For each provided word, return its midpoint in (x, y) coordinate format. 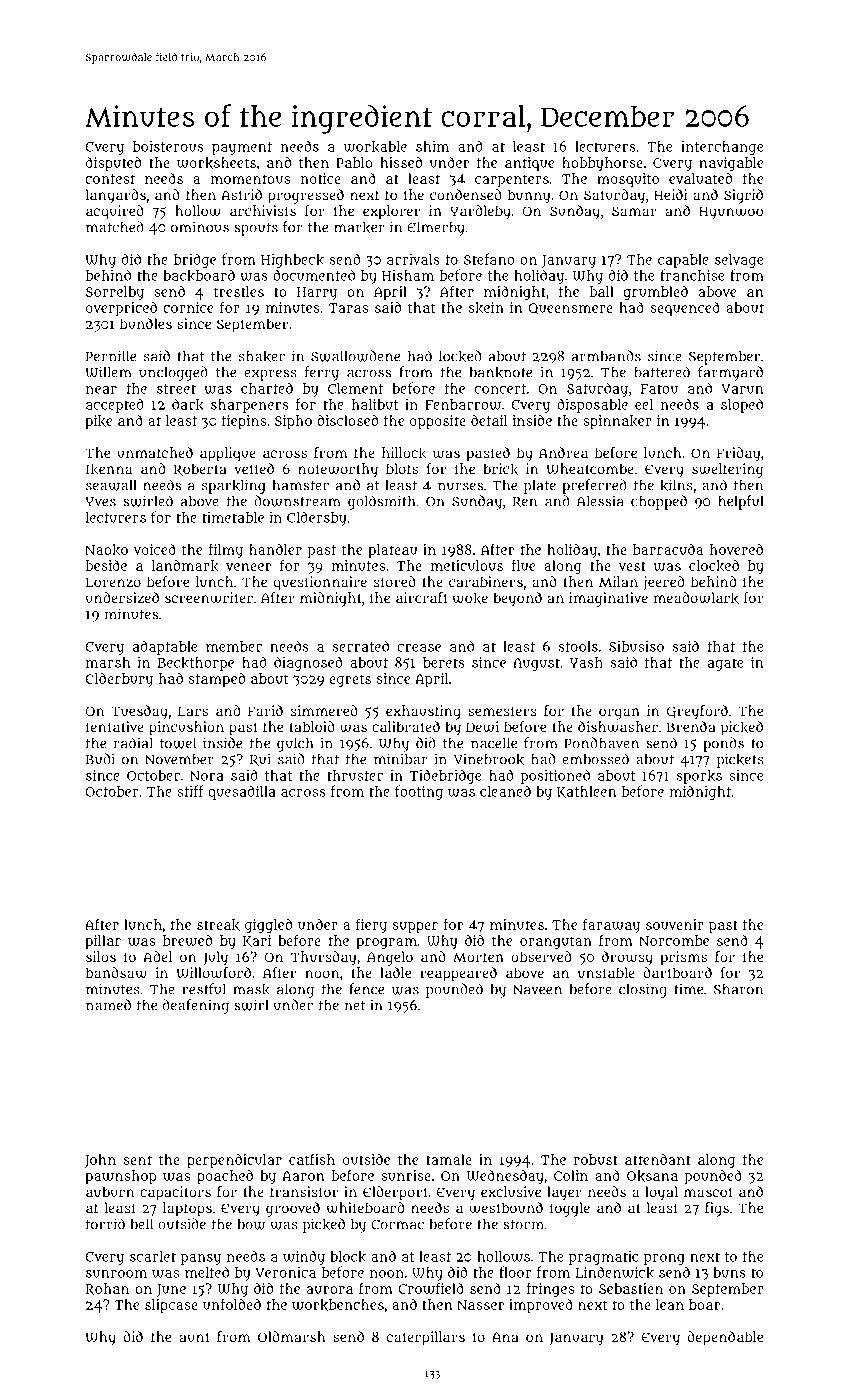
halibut (375, 404)
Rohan (107, 1289)
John (100, 1161)
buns (729, 1272)
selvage (739, 261)
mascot (708, 1192)
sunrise (406, 1175)
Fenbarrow (463, 404)
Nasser (480, 1305)
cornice (188, 307)
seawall (111, 485)
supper (415, 927)
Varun (742, 389)
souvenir (675, 924)
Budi (100, 759)
